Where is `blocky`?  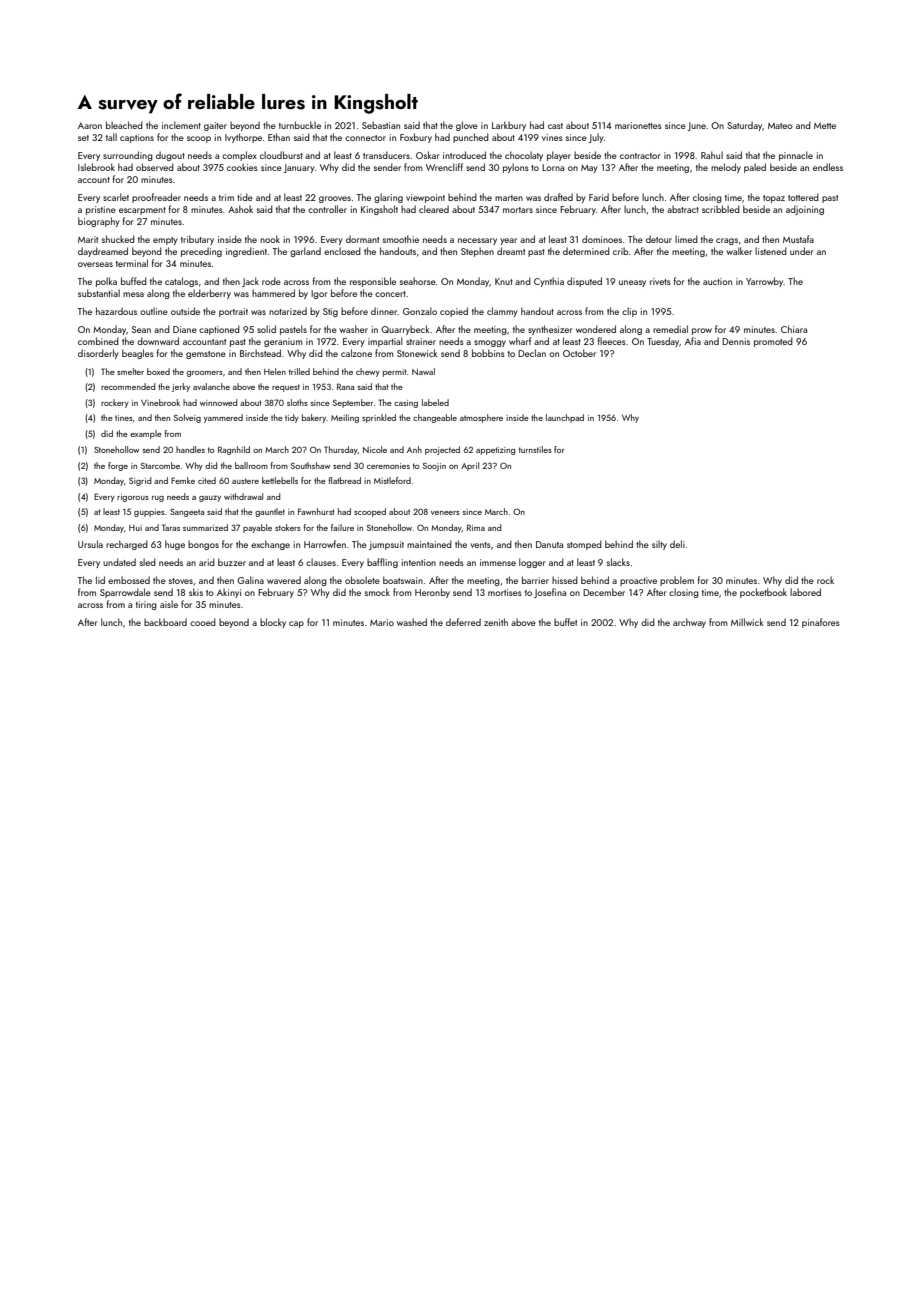 blocky is located at coordinates (273, 623).
